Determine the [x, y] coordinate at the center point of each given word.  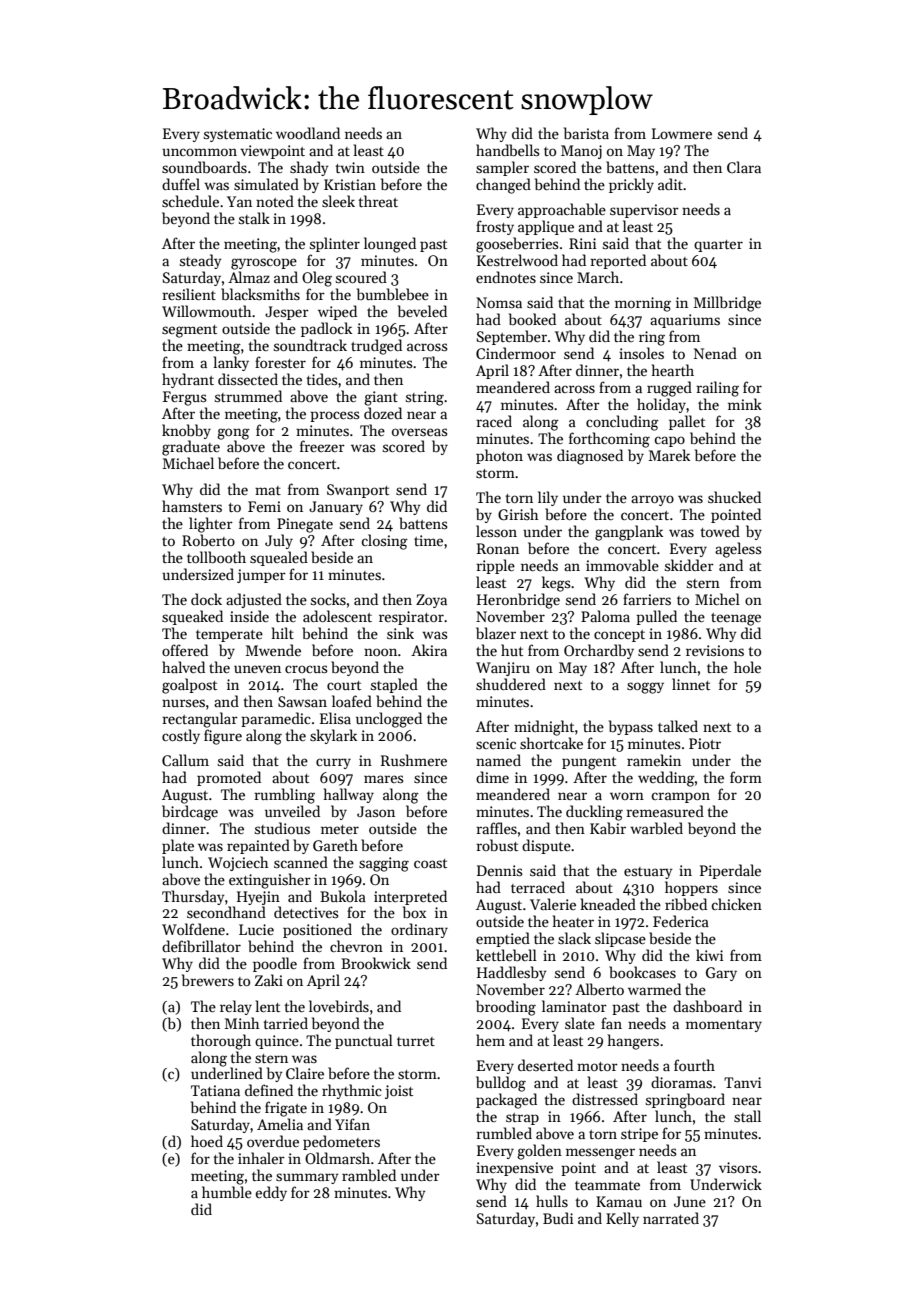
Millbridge [727, 304]
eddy [271, 1193]
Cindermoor [516, 353]
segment [189, 331]
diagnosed [590, 457]
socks [328, 599]
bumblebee [393, 294]
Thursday [193, 897]
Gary [721, 974]
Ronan [498, 548]
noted [275, 201]
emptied [503, 939]
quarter [718, 246]
